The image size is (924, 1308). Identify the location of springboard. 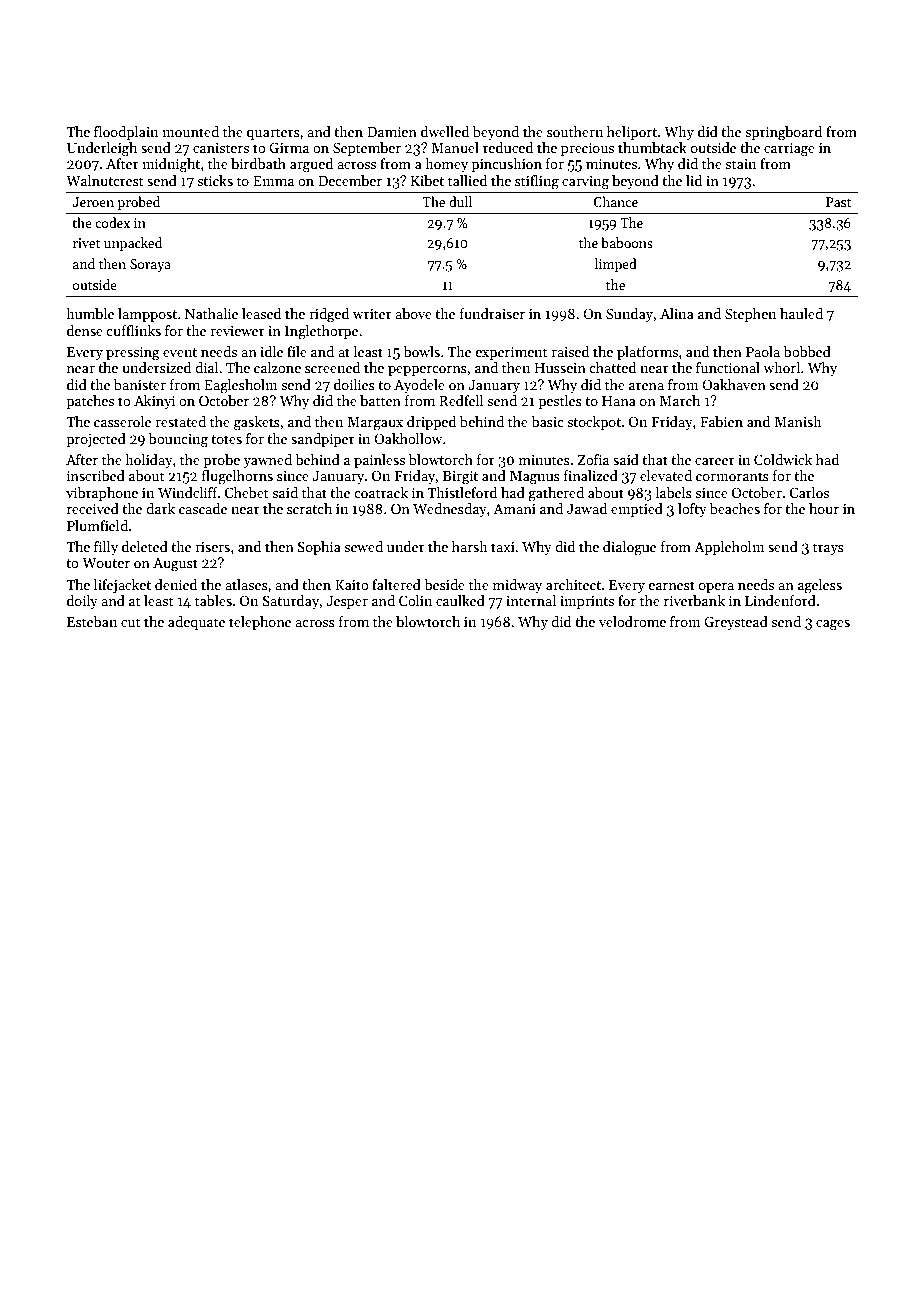
(784, 133).
